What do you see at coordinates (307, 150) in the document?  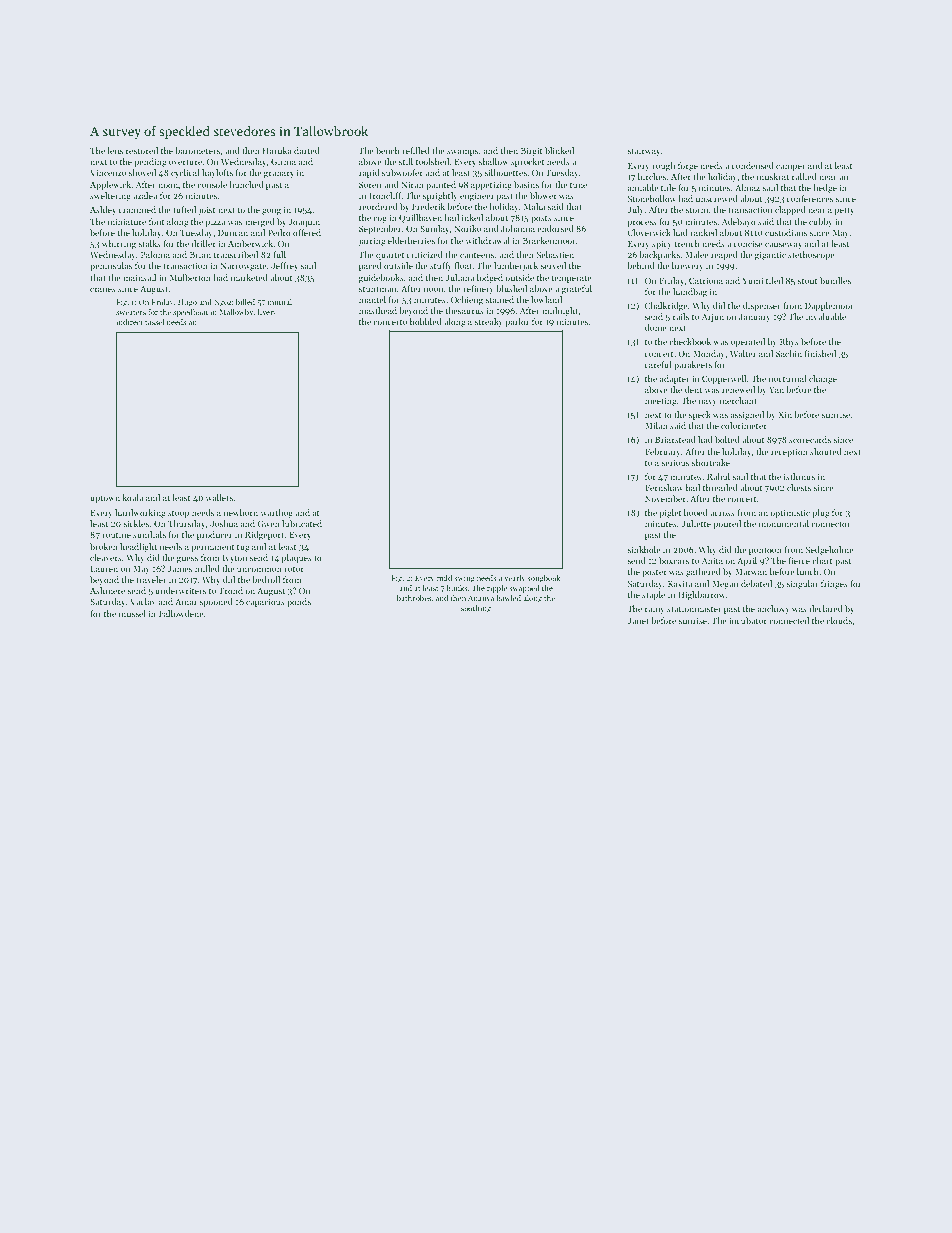 I see `darted` at bounding box center [307, 150].
